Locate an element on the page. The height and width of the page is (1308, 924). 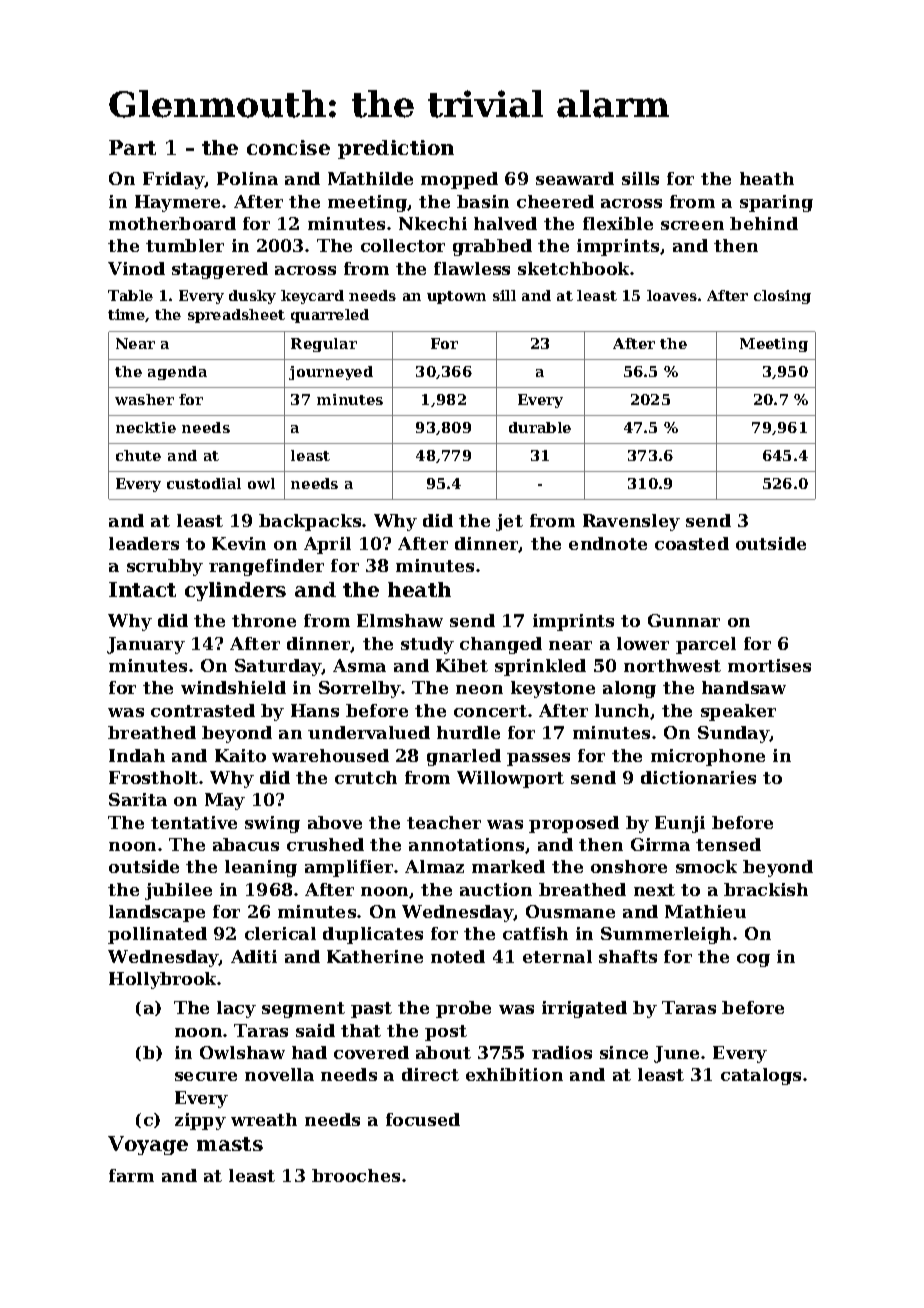
seaward is located at coordinates (575, 178).
